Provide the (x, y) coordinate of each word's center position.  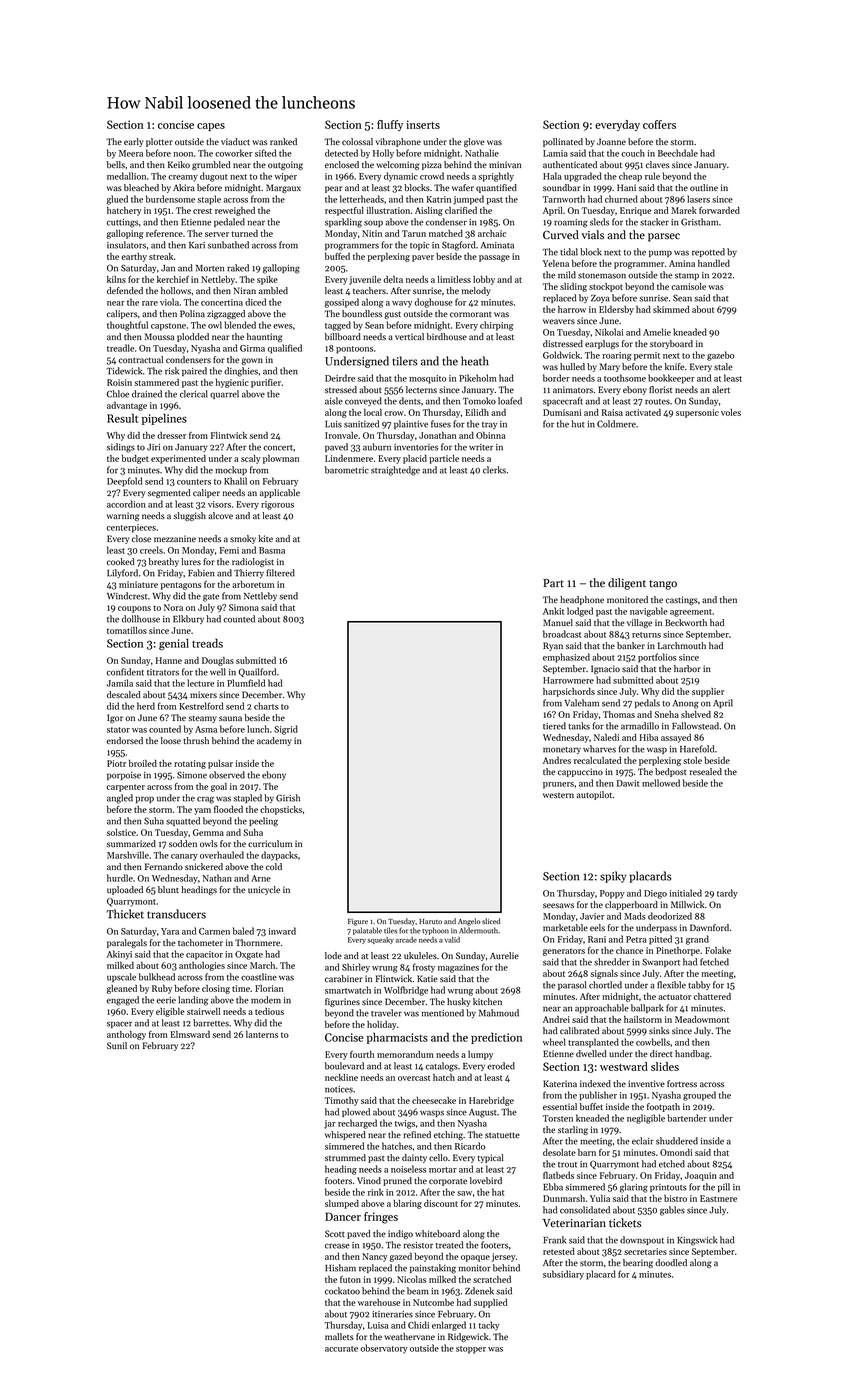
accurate (341, 1349)
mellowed (661, 783)
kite (265, 538)
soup (373, 223)
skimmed (671, 309)
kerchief (173, 279)
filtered (280, 573)
